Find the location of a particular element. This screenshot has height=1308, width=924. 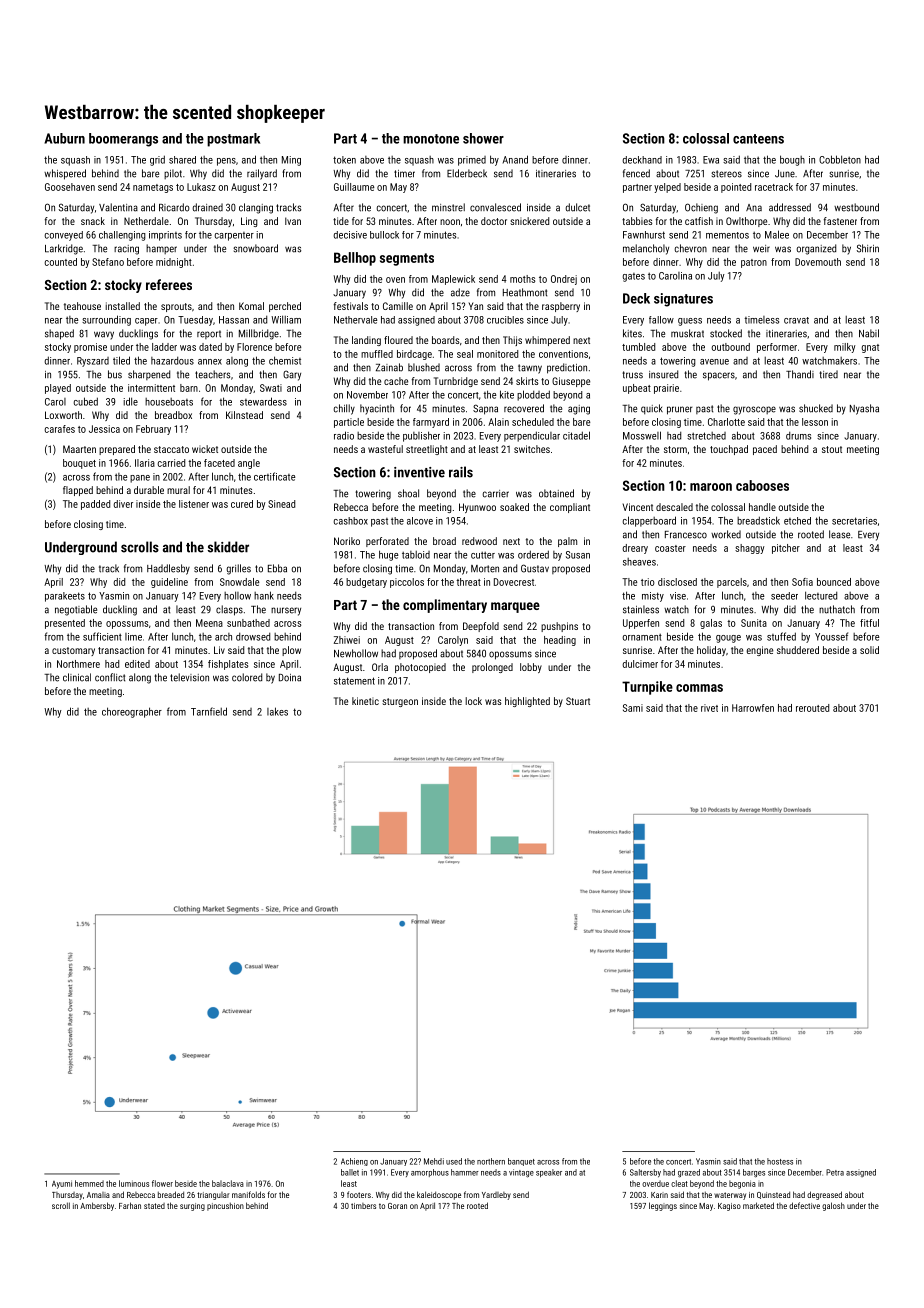

Achieng is located at coordinates (354, 1162).
